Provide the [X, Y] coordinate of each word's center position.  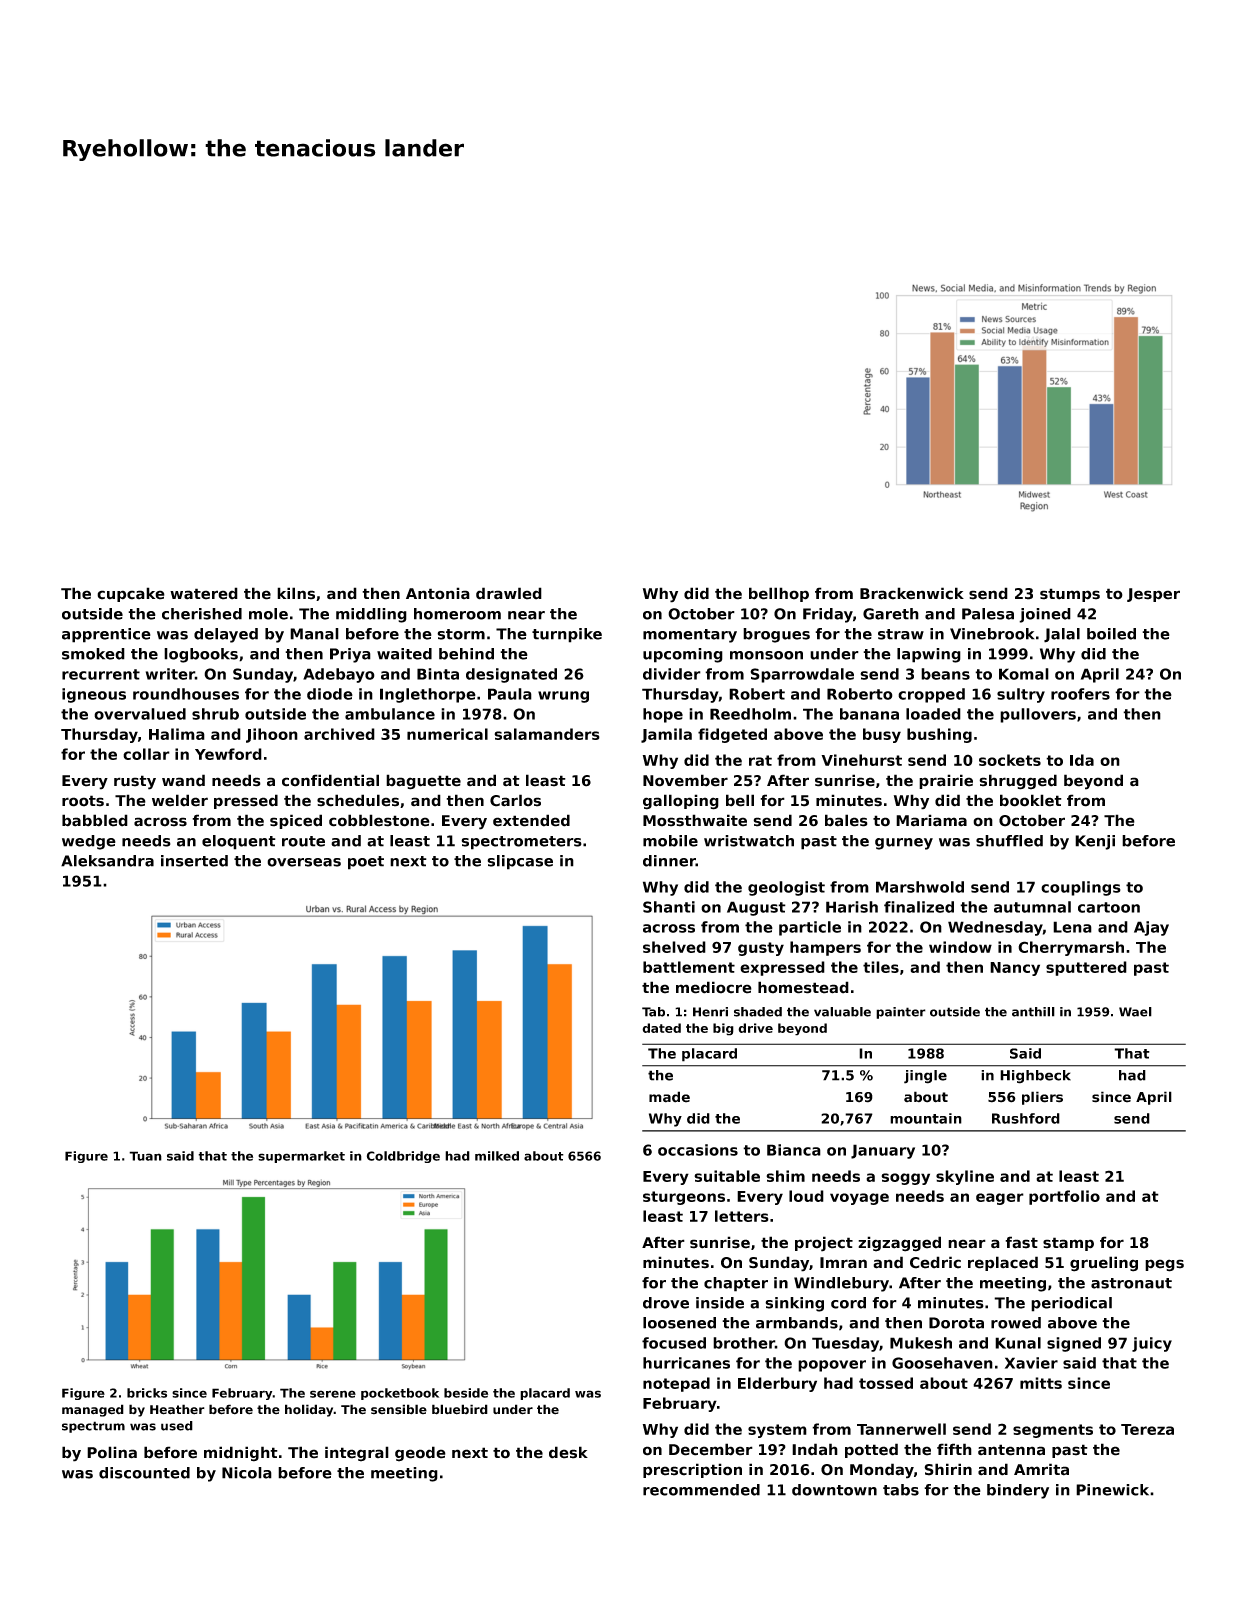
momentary [690, 636]
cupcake [131, 594]
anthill [1033, 1012]
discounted [144, 1473]
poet [366, 863]
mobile [670, 841]
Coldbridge [403, 1157]
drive [755, 1028]
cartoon [1109, 907]
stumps [1070, 595]
